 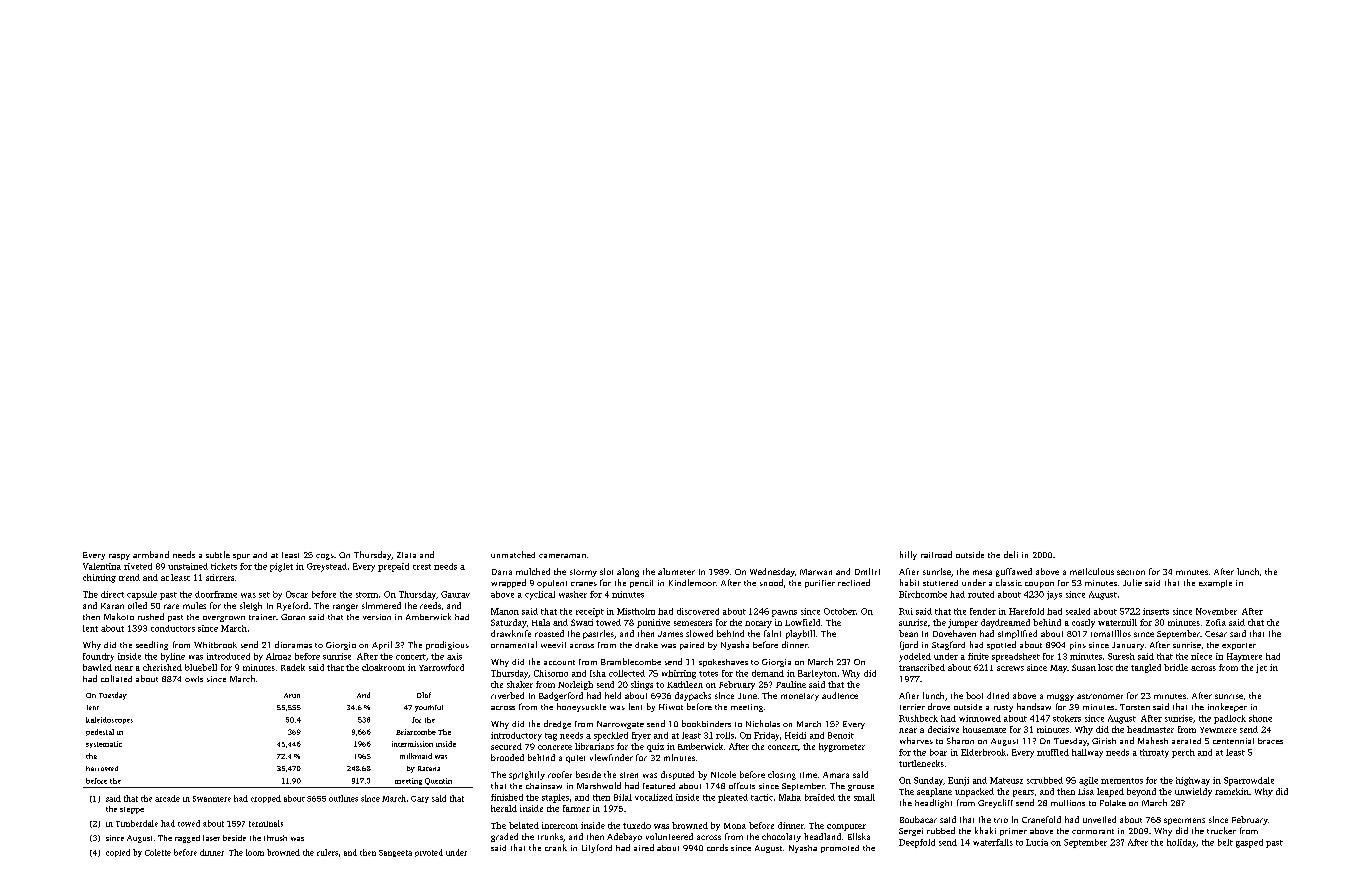 I want to click on section, so click(x=1131, y=572).
